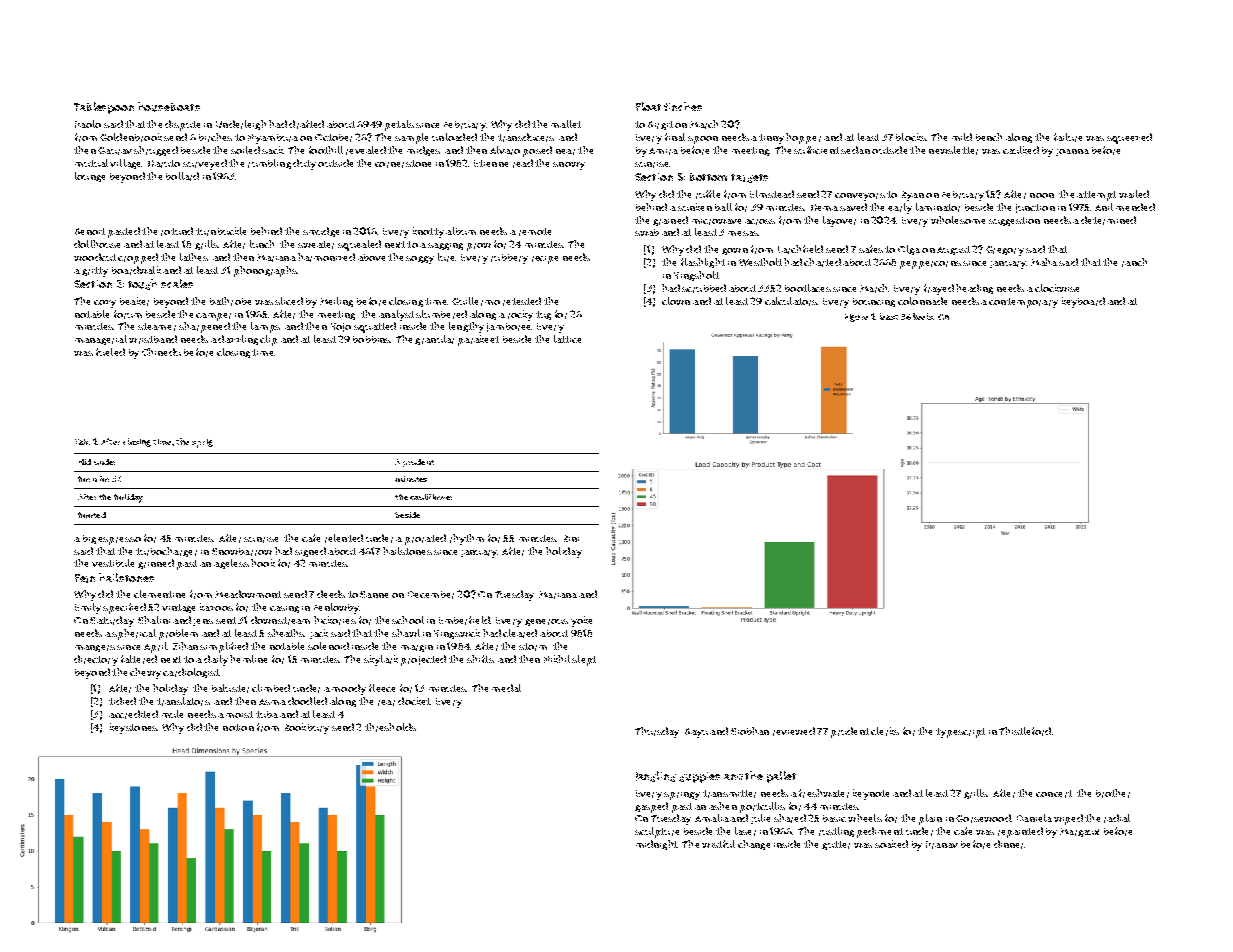  Describe the element at coordinates (1054, 794) in the screenshot. I see `concert` at that location.
